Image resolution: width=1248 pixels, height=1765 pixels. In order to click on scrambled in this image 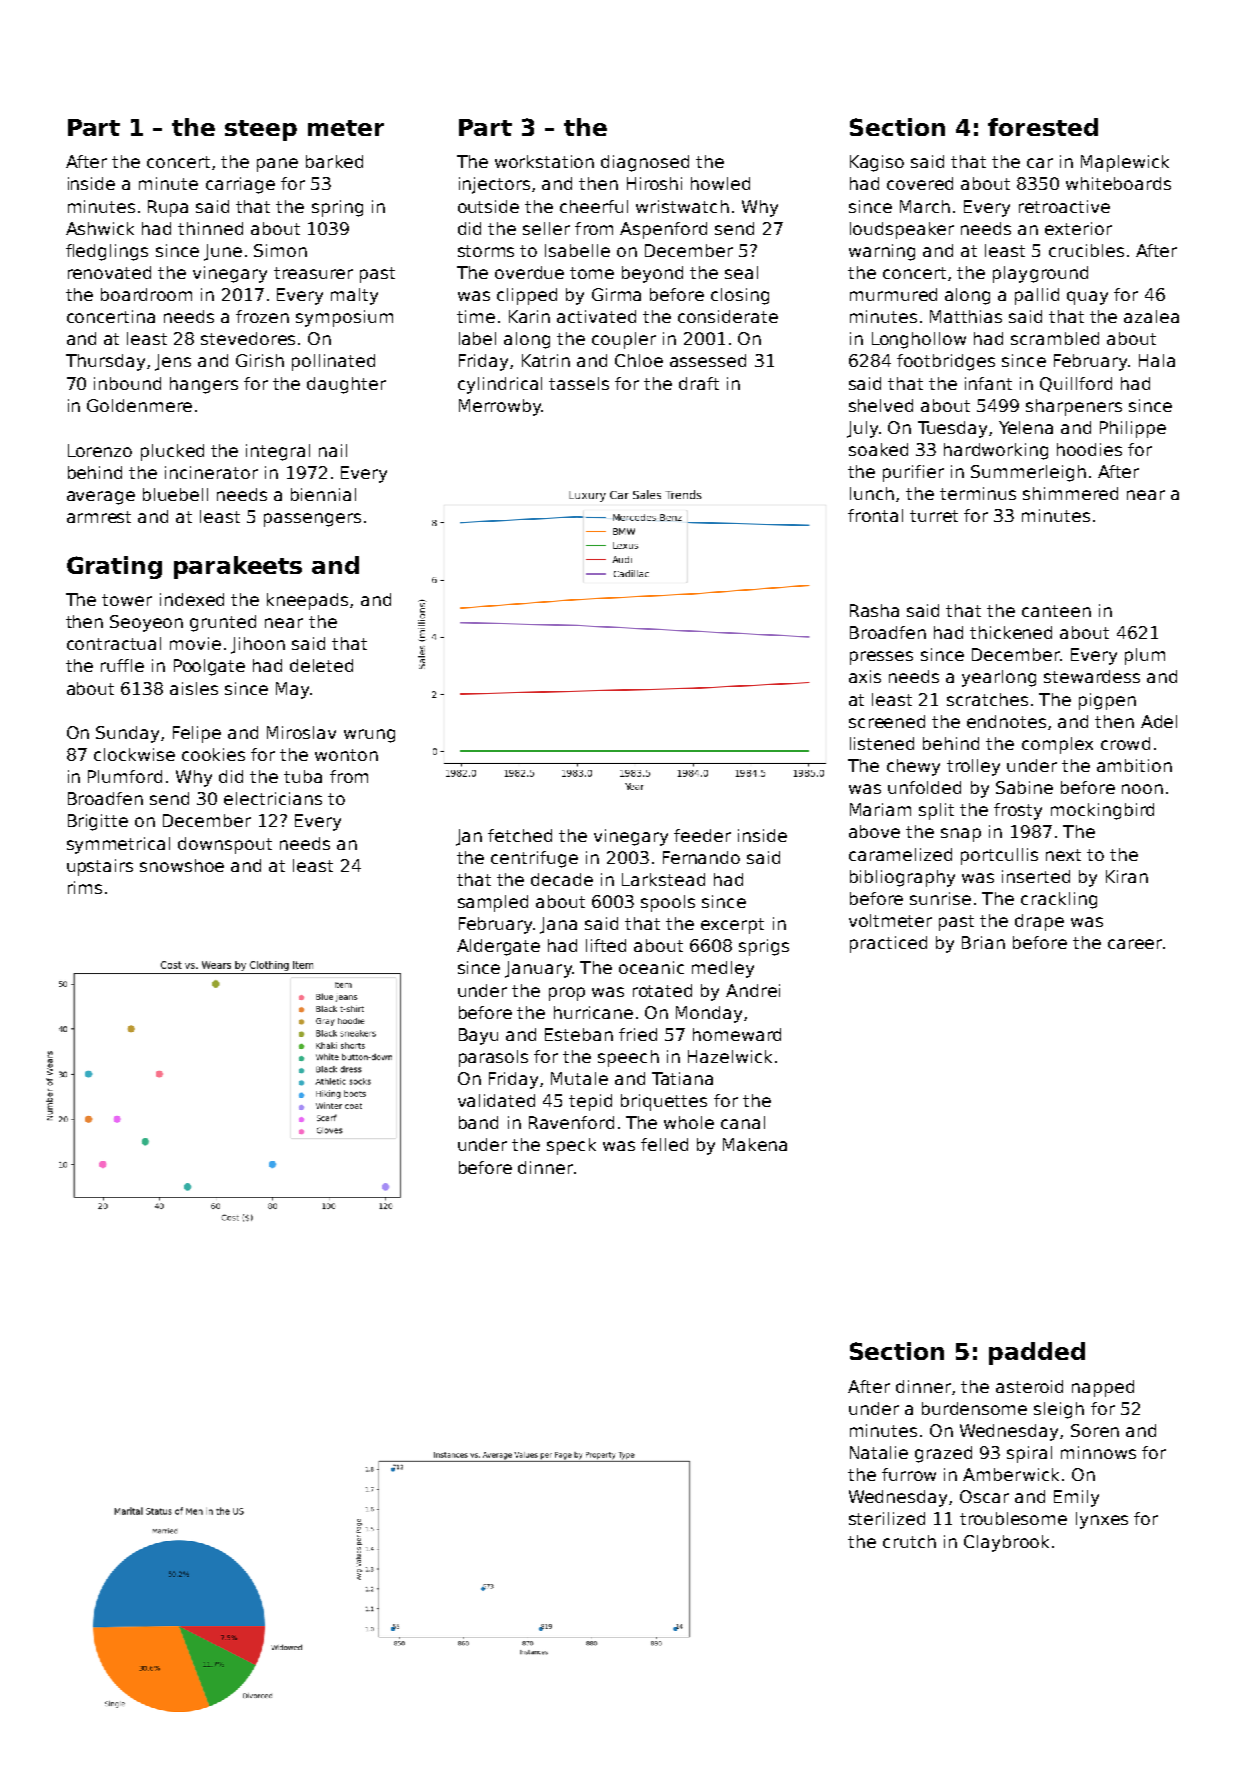, I will do `click(1055, 338)`.
